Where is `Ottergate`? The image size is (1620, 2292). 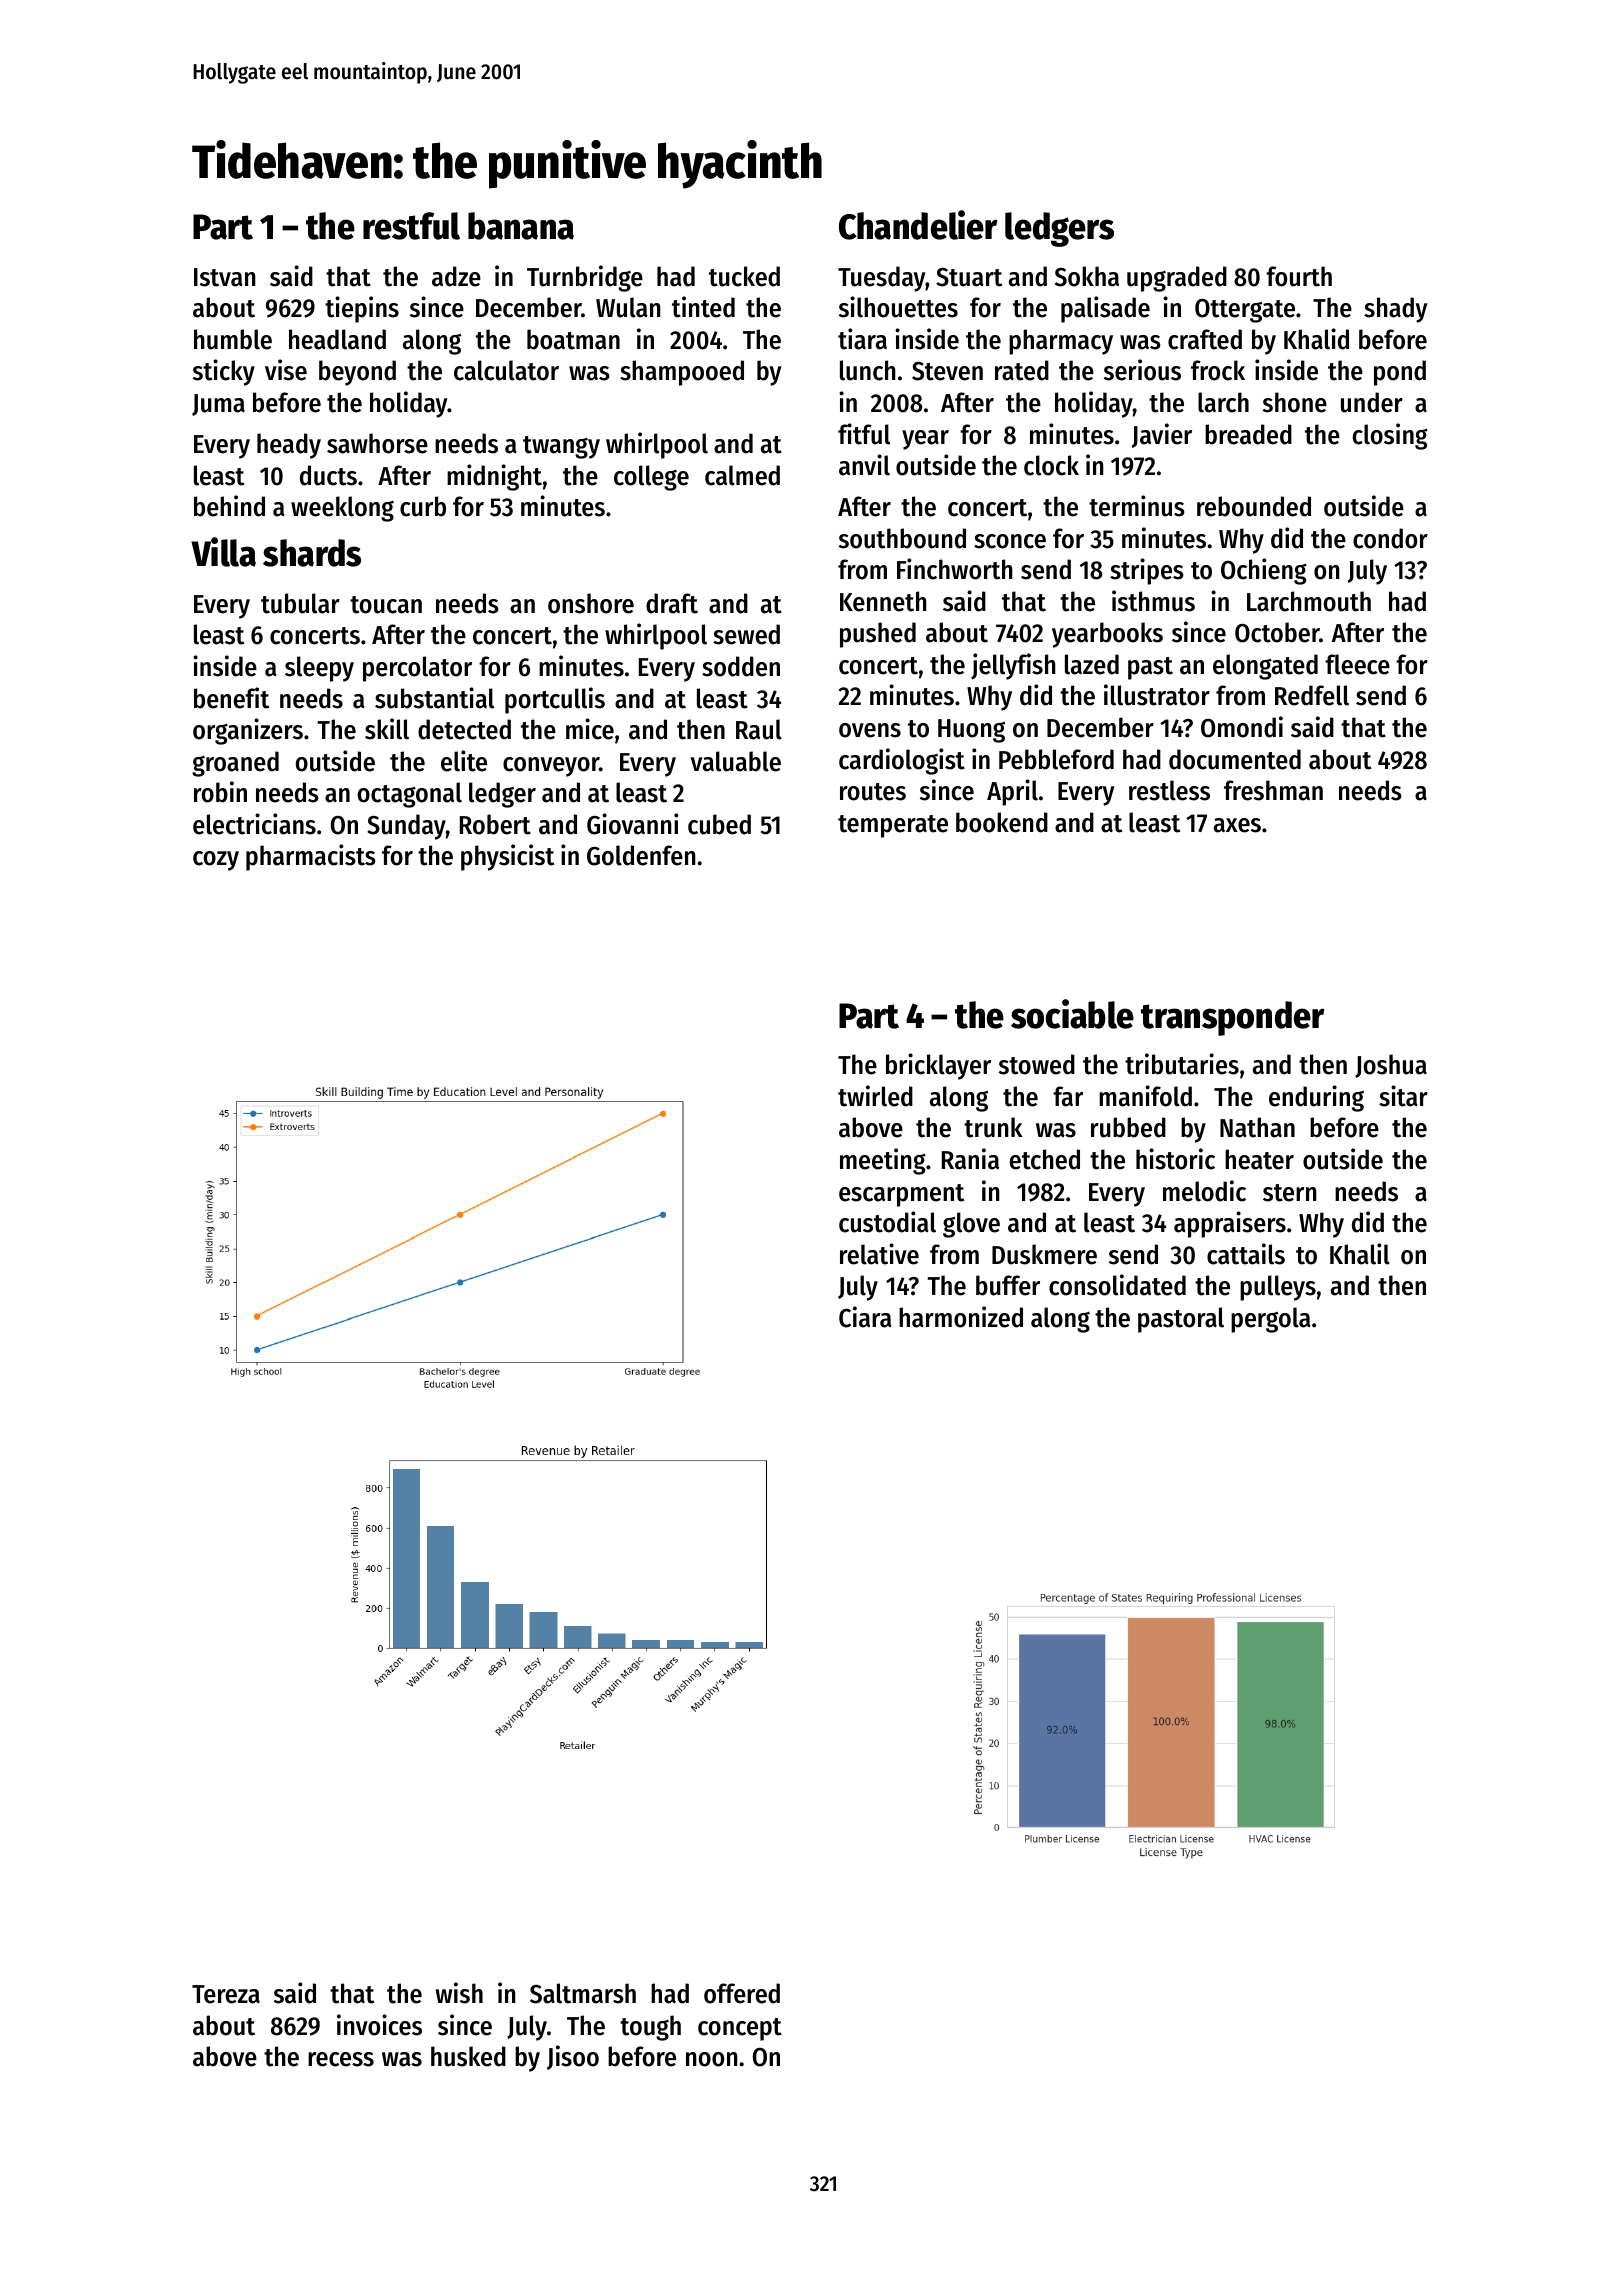 Ottergate is located at coordinates (1245, 311).
